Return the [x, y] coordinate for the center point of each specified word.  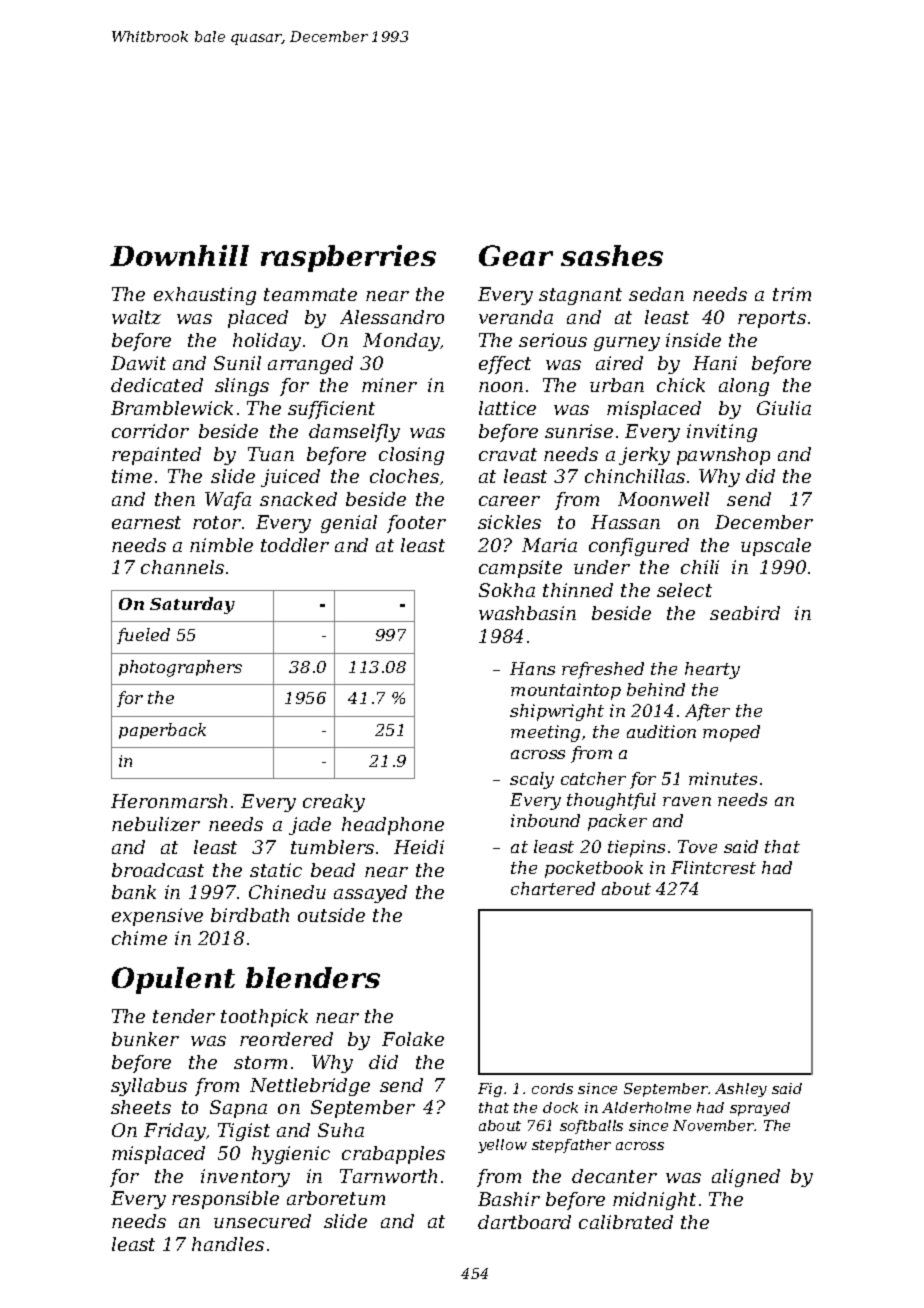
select [684, 590]
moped [731, 733]
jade [310, 826]
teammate [310, 294]
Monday [401, 342]
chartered [553, 888]
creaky [334, 803]
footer [416, 524]
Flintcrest [713, 867]
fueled [143, 636]
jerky [644, 456]
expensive [157, 917]
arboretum [336, 1198]
